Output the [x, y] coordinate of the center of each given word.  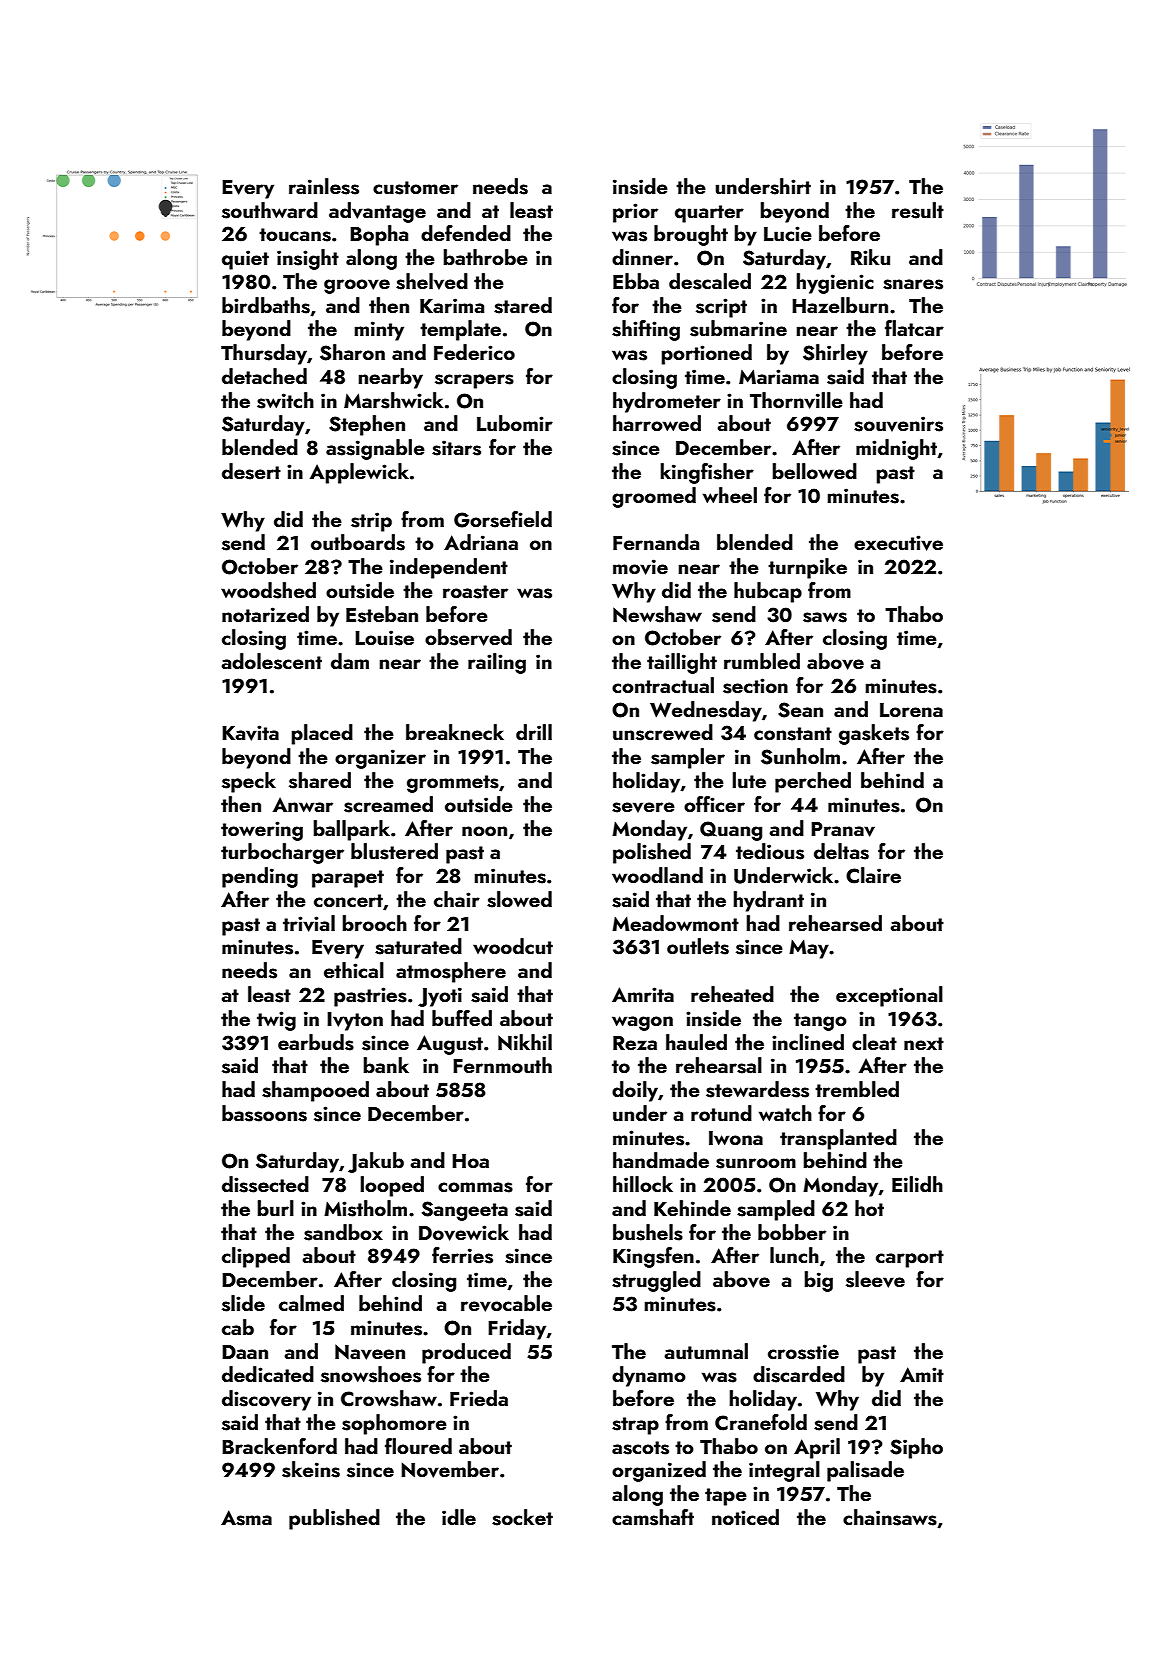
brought [691, 235]
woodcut [513, 946]
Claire [873, 875]
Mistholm [365, 1208]
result [918, 210]
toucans [295, 235]
